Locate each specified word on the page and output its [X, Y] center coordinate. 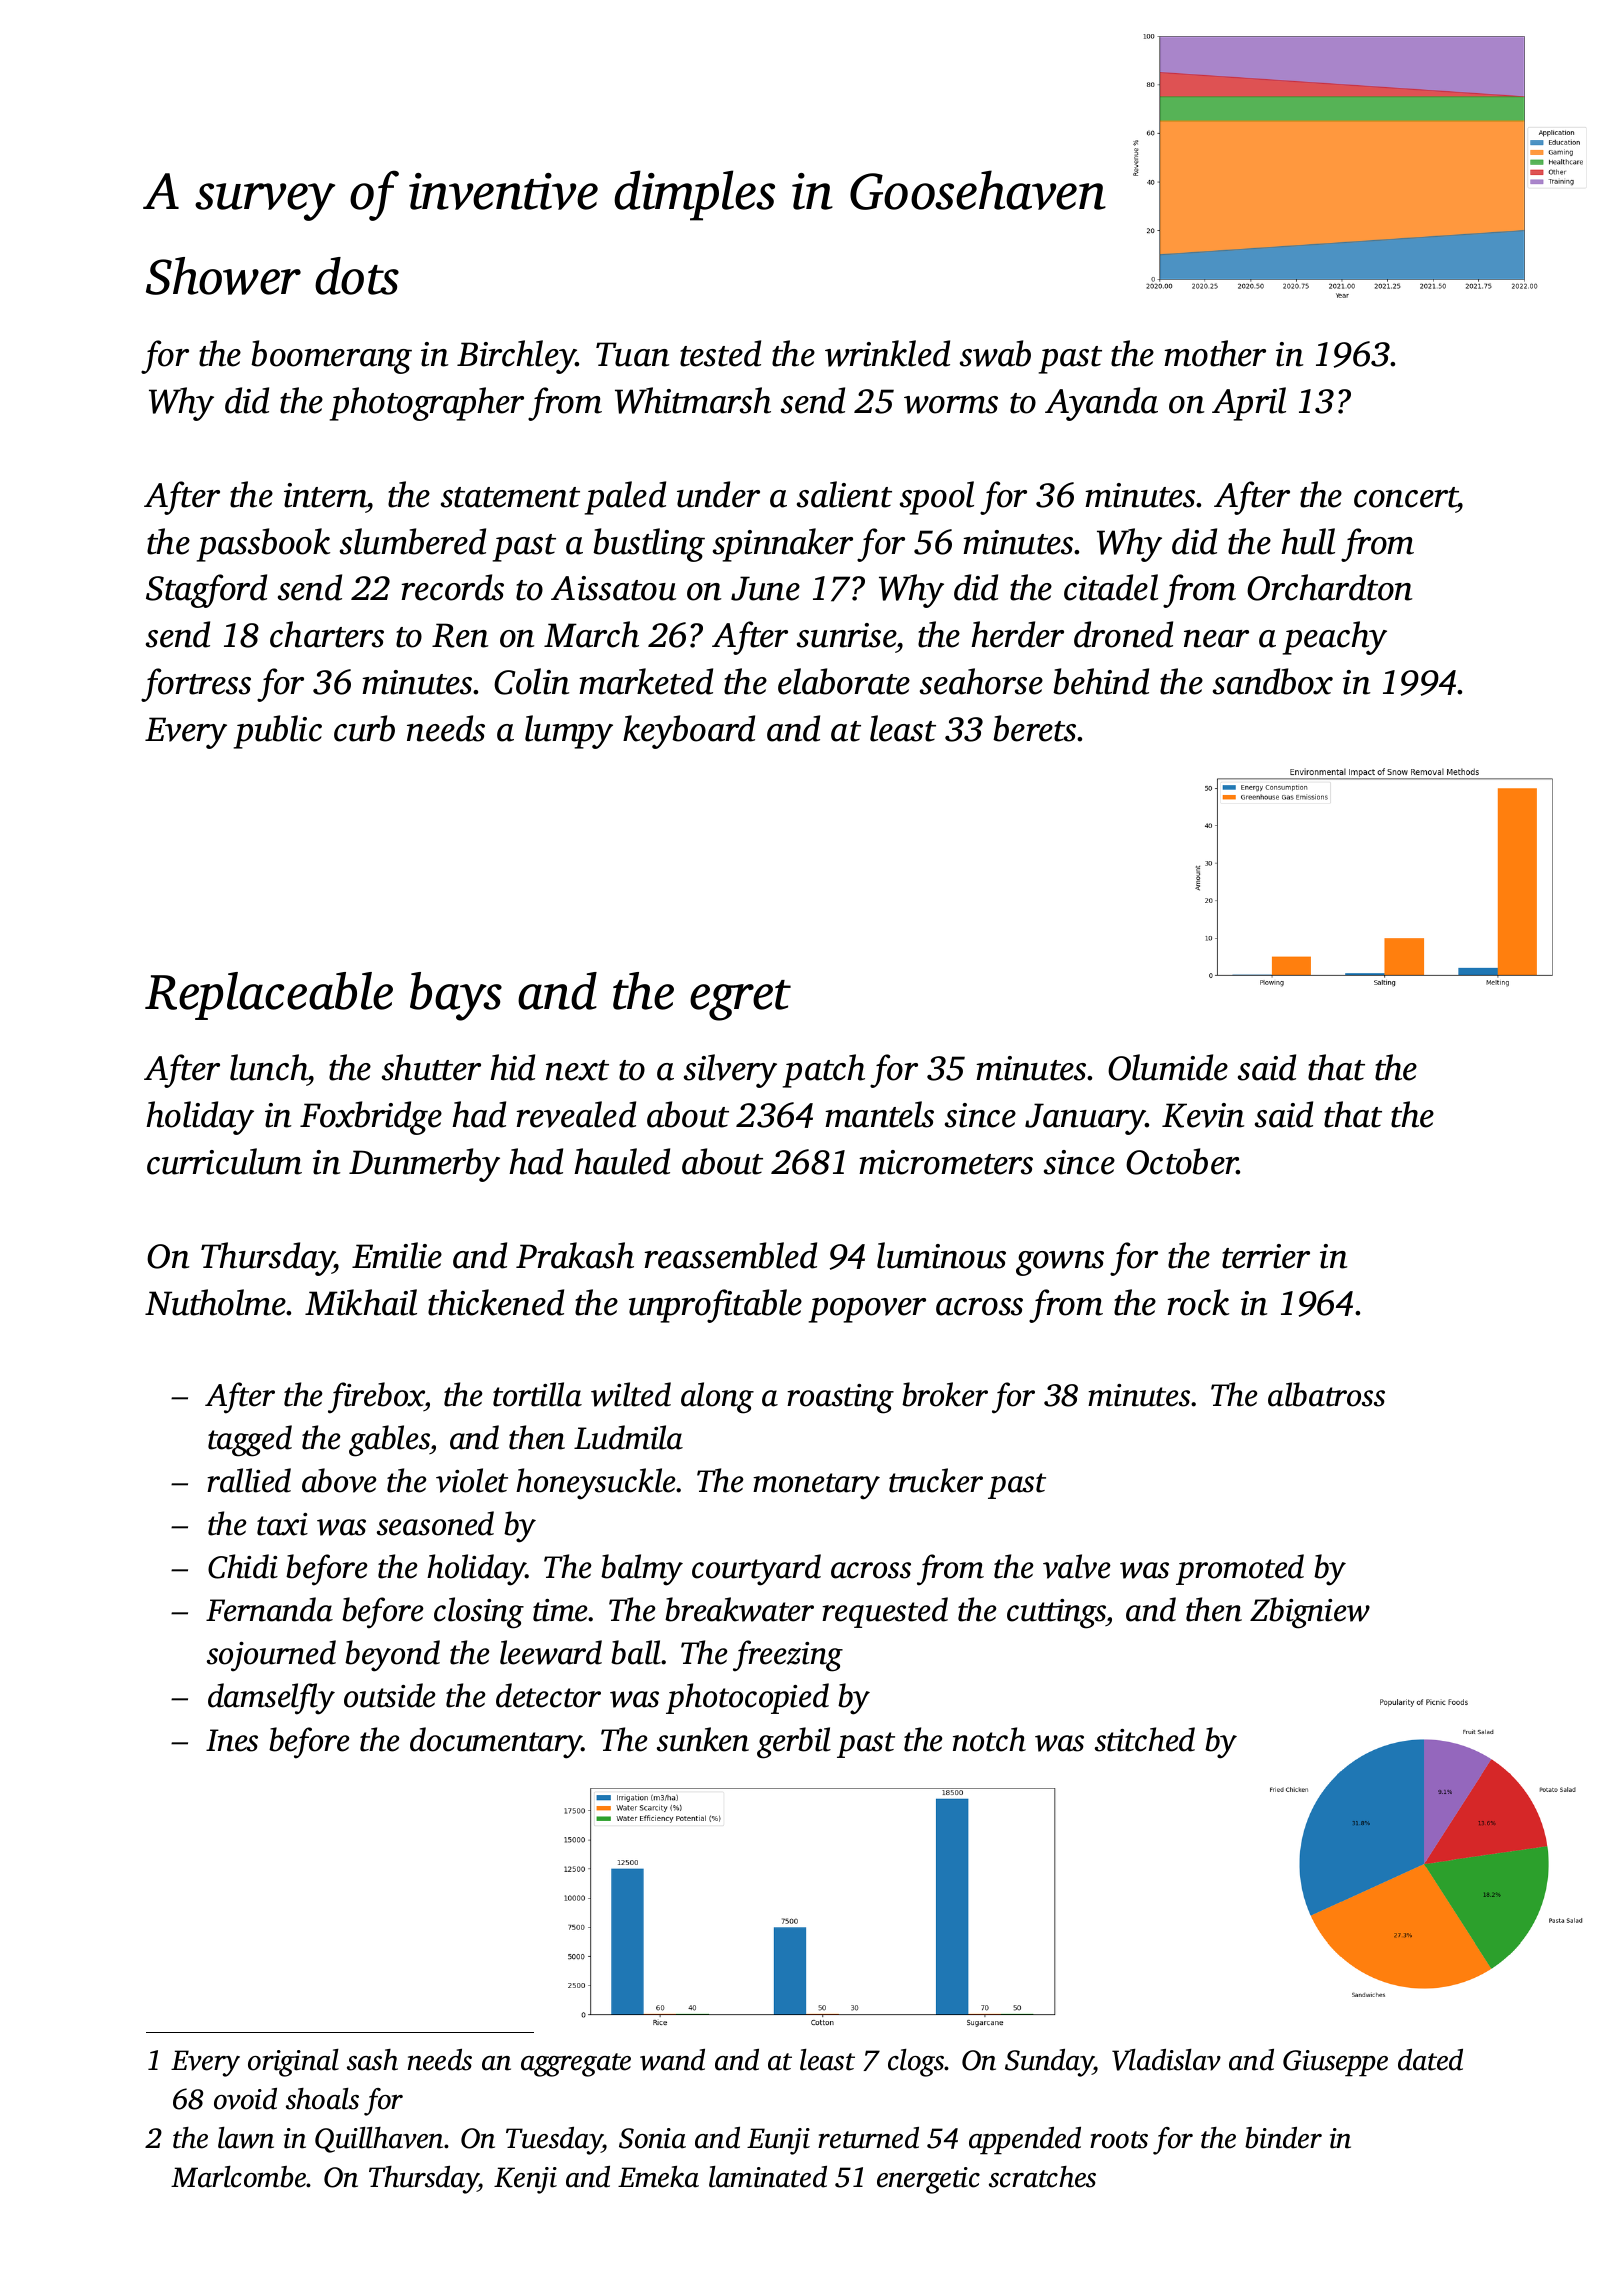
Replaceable [269, 996]
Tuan [632, 354]
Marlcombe [239, 2177]
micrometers [946, 1162]
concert [1406, 497]
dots [357, 276]
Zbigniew [1310, 1613]
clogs [916, 2063]
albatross [1326, 1394]
